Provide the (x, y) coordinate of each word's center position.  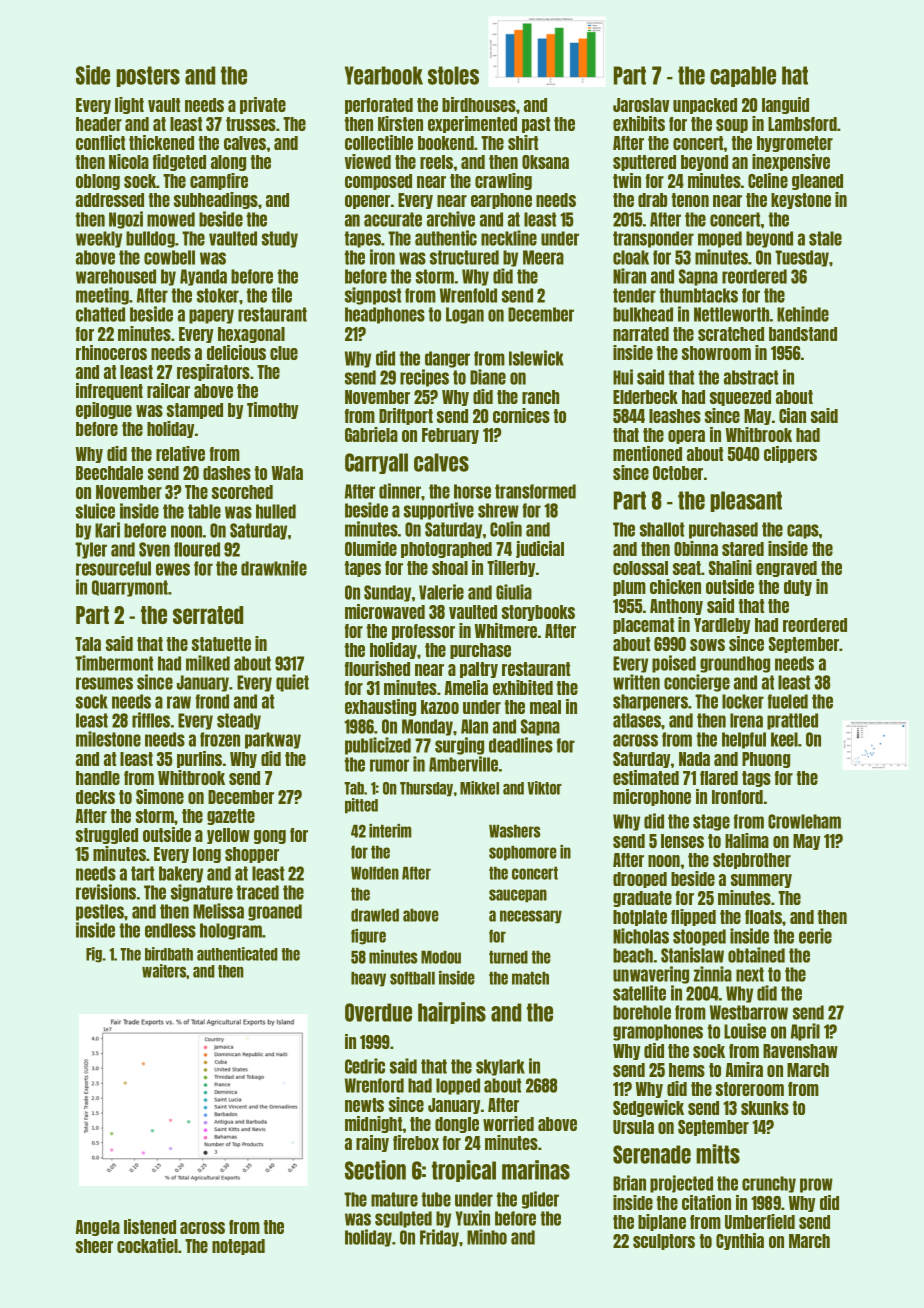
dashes (227, 473)
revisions (106, 892)
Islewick (536, 358)
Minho (487, 1237)
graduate (642, 899)
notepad (238, 1247)
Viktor (544, 788)
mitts (718, 1154)
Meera (543, 257)
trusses (251, 124)
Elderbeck (645, 397)
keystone (801, 201)
